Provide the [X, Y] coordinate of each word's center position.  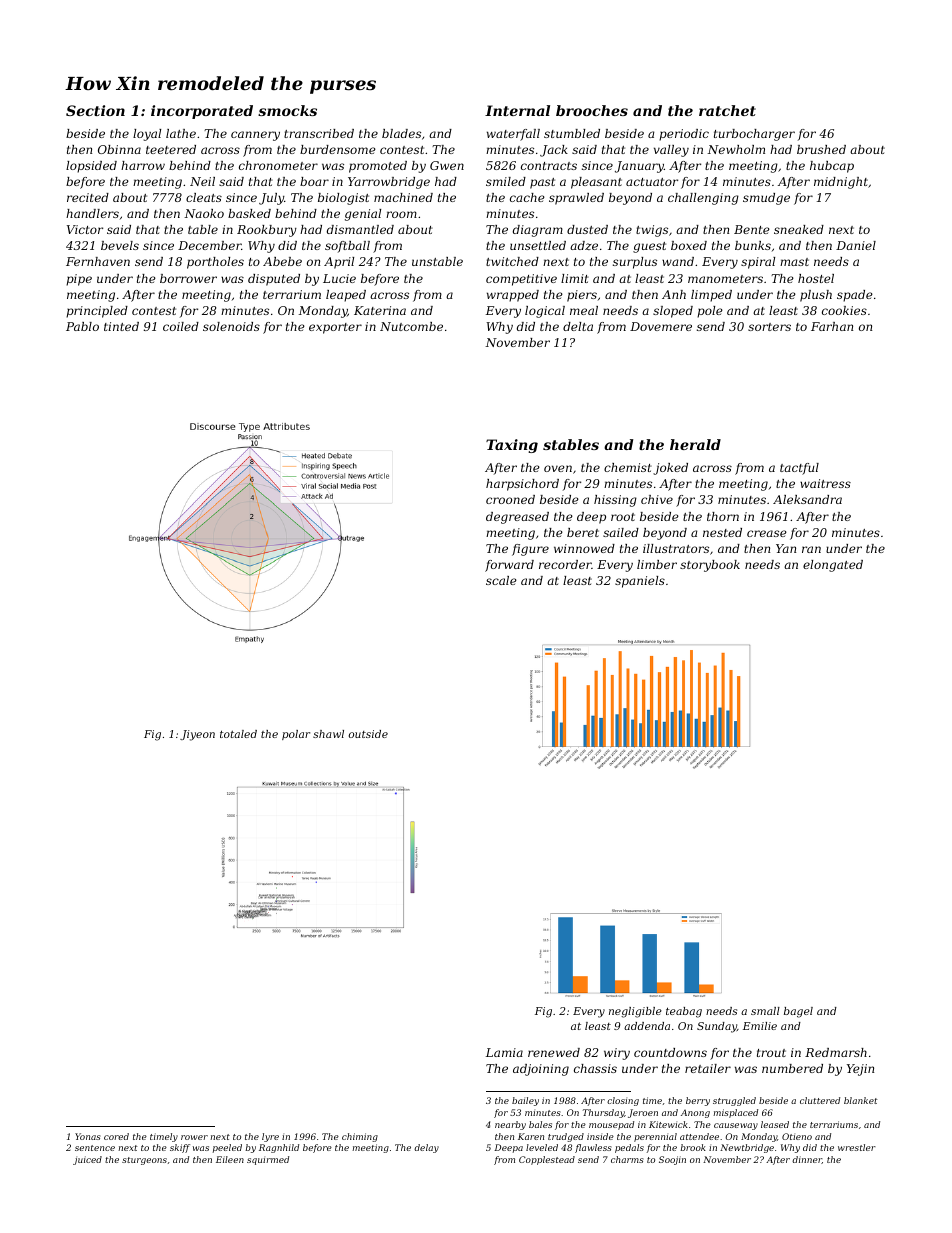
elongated [833, 566]
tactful [799, 469]
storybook [710, 566]
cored [116, 1136]
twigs [652, 231]
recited [88, 197]
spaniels [640, 582]
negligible [635, 1012]
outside [368, 734]
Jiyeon [197, 735]
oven [558, 468]
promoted [378, 167]
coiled [181, 326]
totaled [238, 734]
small [765, 1011]
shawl [328, 734]
